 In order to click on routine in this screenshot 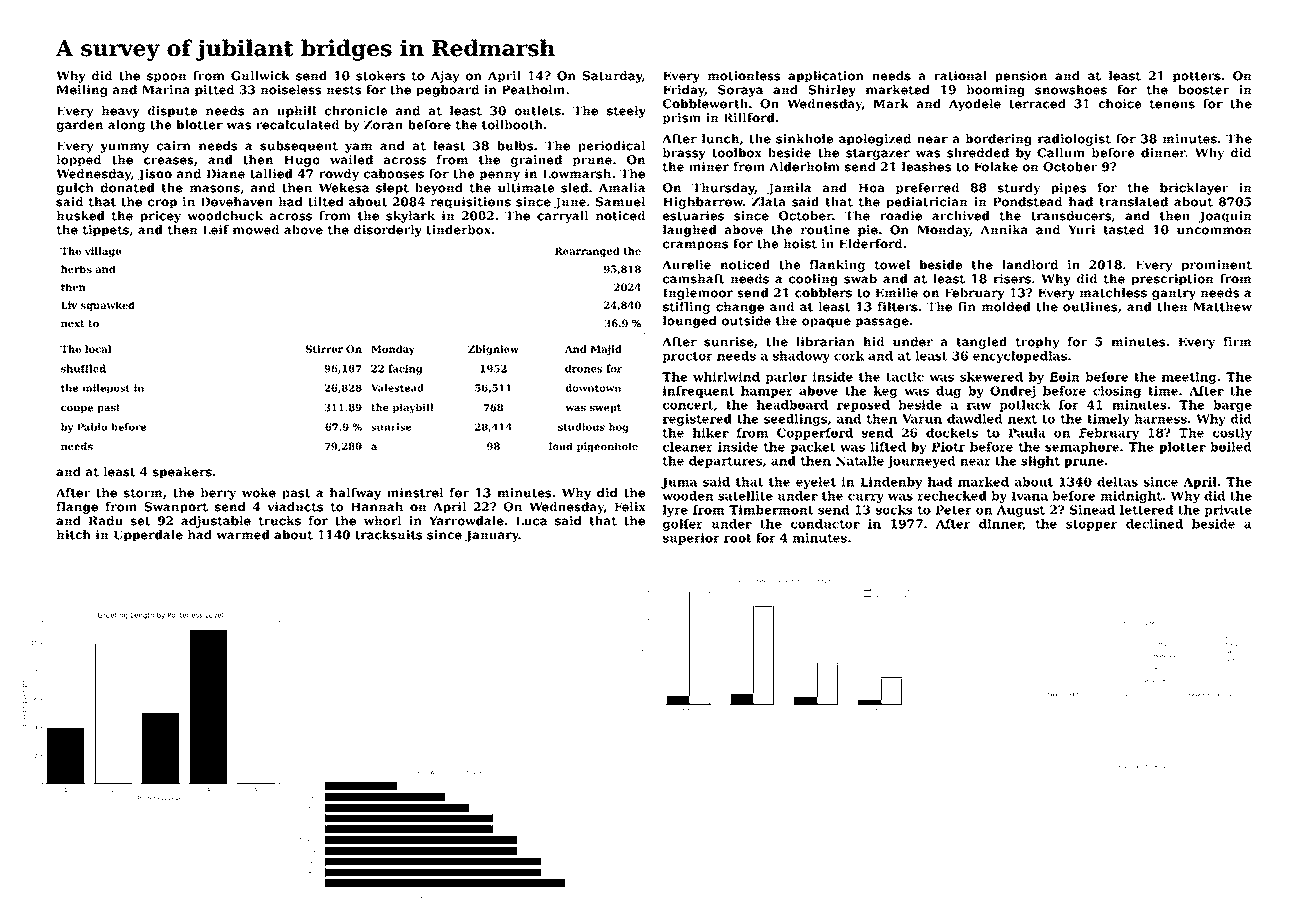, I will do `click(825, 230)`.
